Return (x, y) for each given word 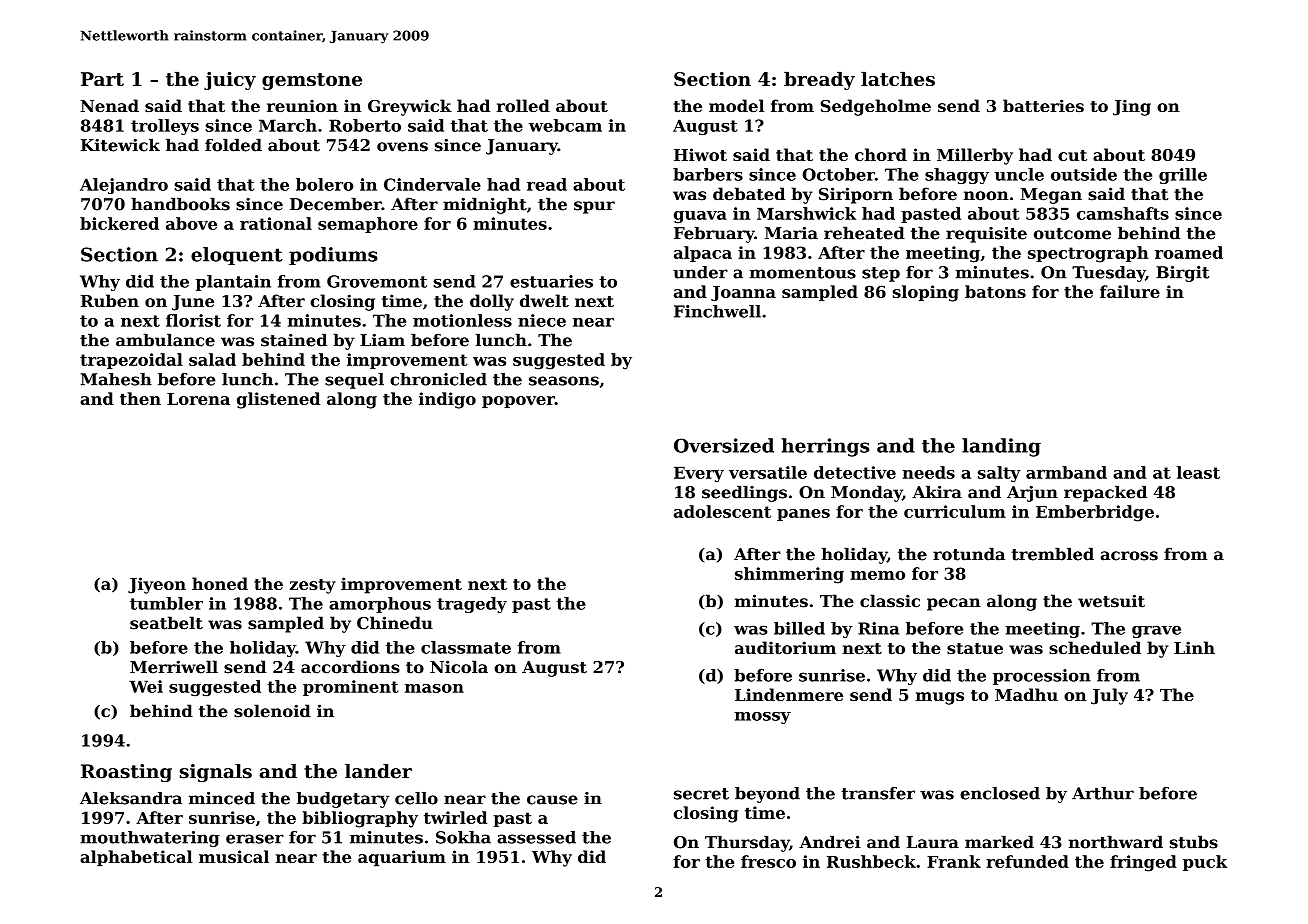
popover (518, 402)
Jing (1132, 107)
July (1109, 696)
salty (999, 474)
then (140, 398)
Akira (937, 492)
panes (803, 515)
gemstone (312, 81)
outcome (1072, 234)
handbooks (180, 204)
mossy (763, 718)
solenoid (272, 711)
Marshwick (806, 213)
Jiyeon (157, 585)
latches (898, 79)
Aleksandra (131, 798)
